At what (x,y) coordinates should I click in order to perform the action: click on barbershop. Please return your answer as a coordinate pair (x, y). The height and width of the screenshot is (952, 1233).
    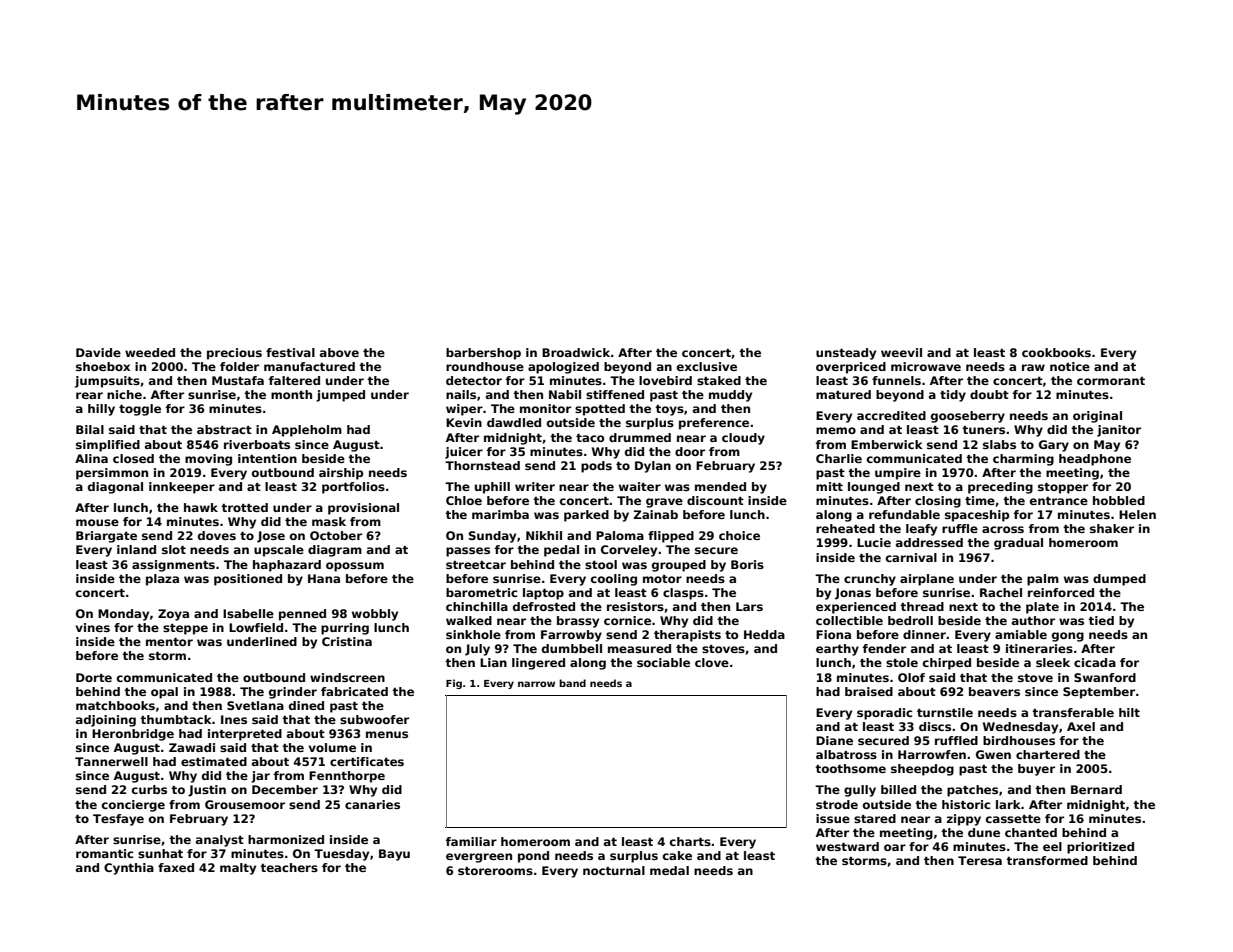
    Looking at the image, I should click on (483, 354).
